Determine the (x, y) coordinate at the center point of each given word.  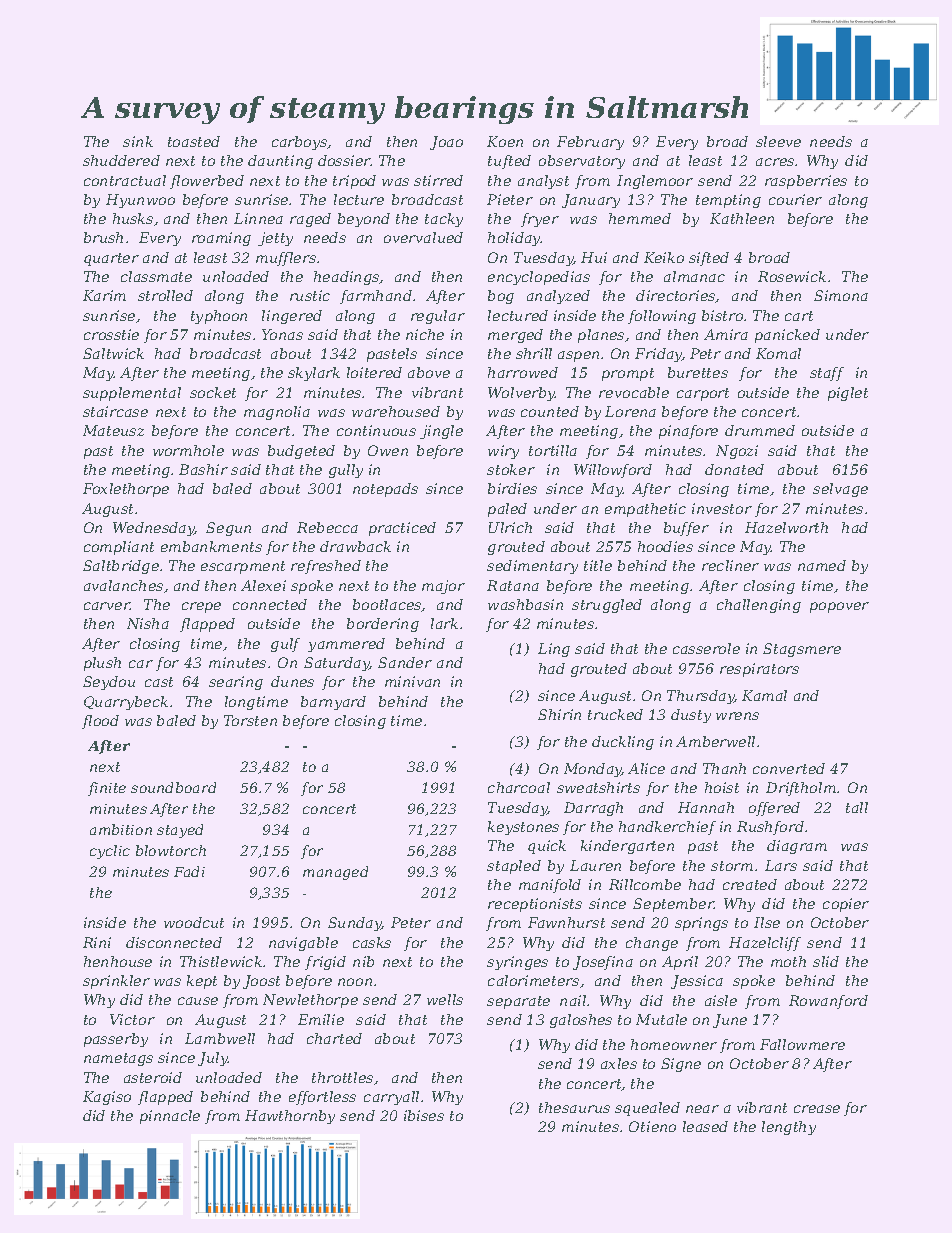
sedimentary (532, 567)
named (822, 565)
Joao (446, 143)
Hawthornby (290, 1117)
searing (236, 683)
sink (138, 141)
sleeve (778, 141)
